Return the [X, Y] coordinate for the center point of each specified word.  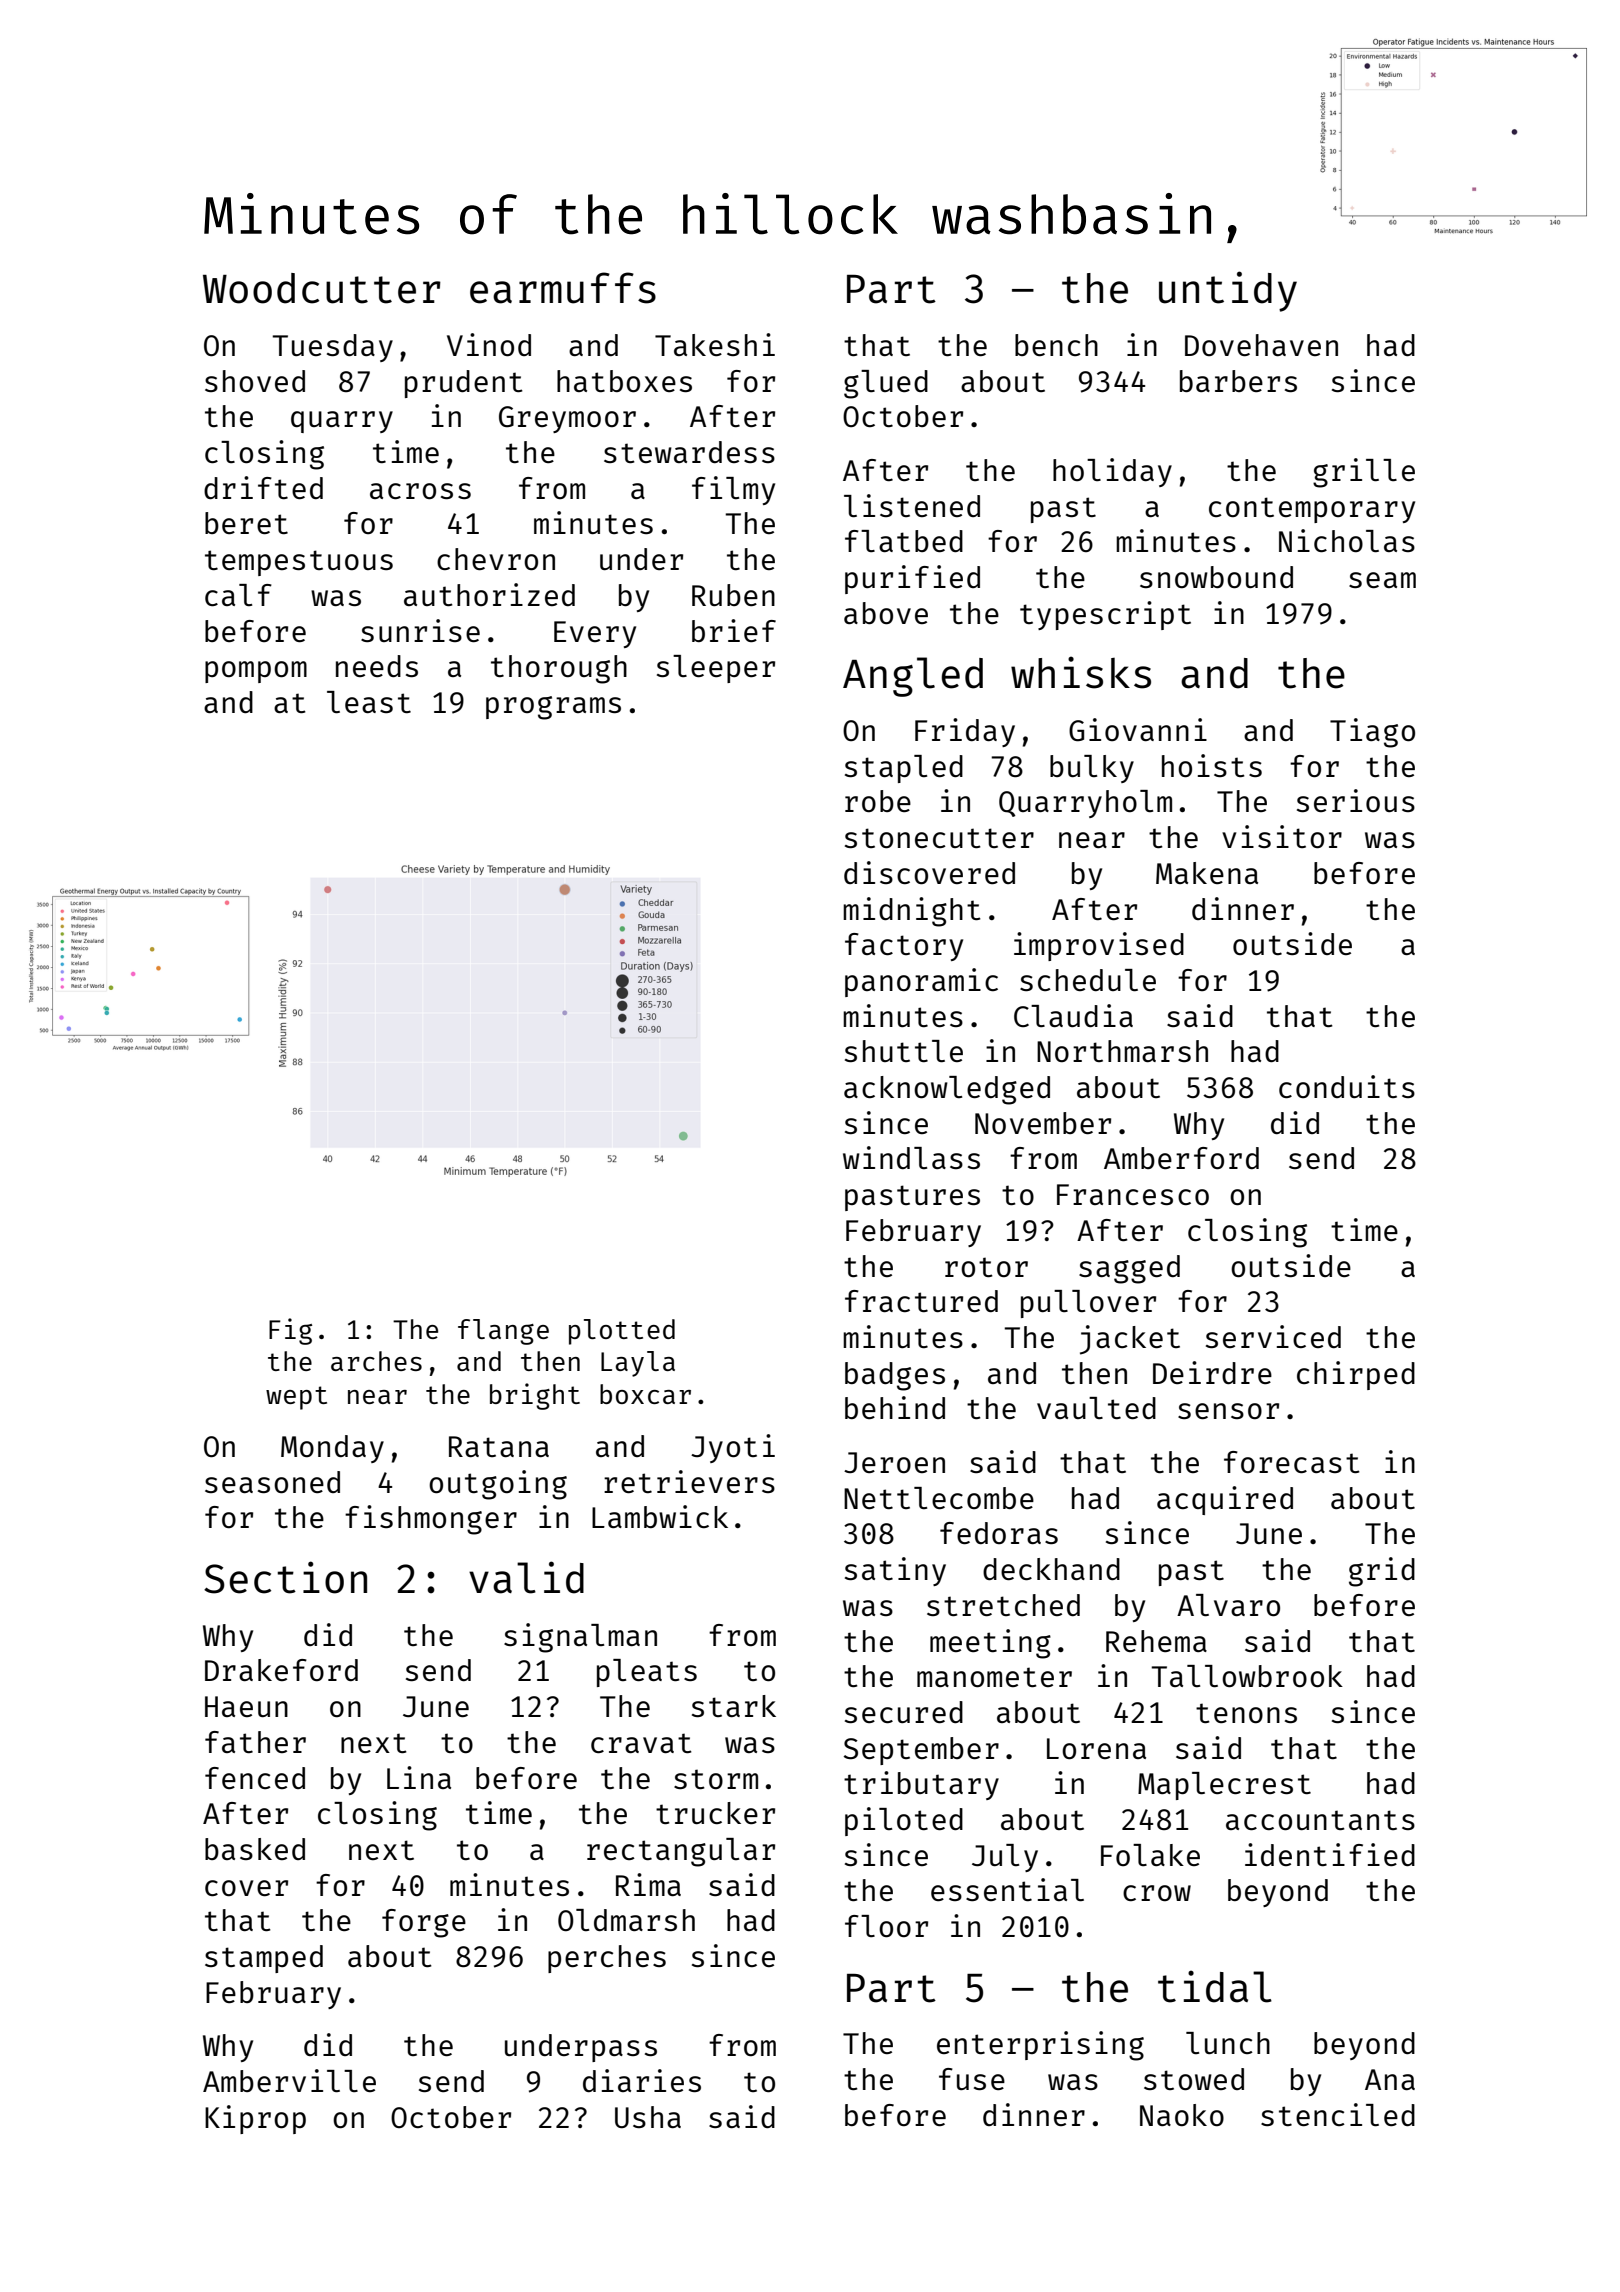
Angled [913, 677]
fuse [972, 2079]
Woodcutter [322, 288]
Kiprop [255, 2119]
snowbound [1216, 577]
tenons [1246, 1713]
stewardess [689, 452]
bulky [1092, 769]
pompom [256, 672]
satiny [895, 1571]
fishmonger [431, 1520]
